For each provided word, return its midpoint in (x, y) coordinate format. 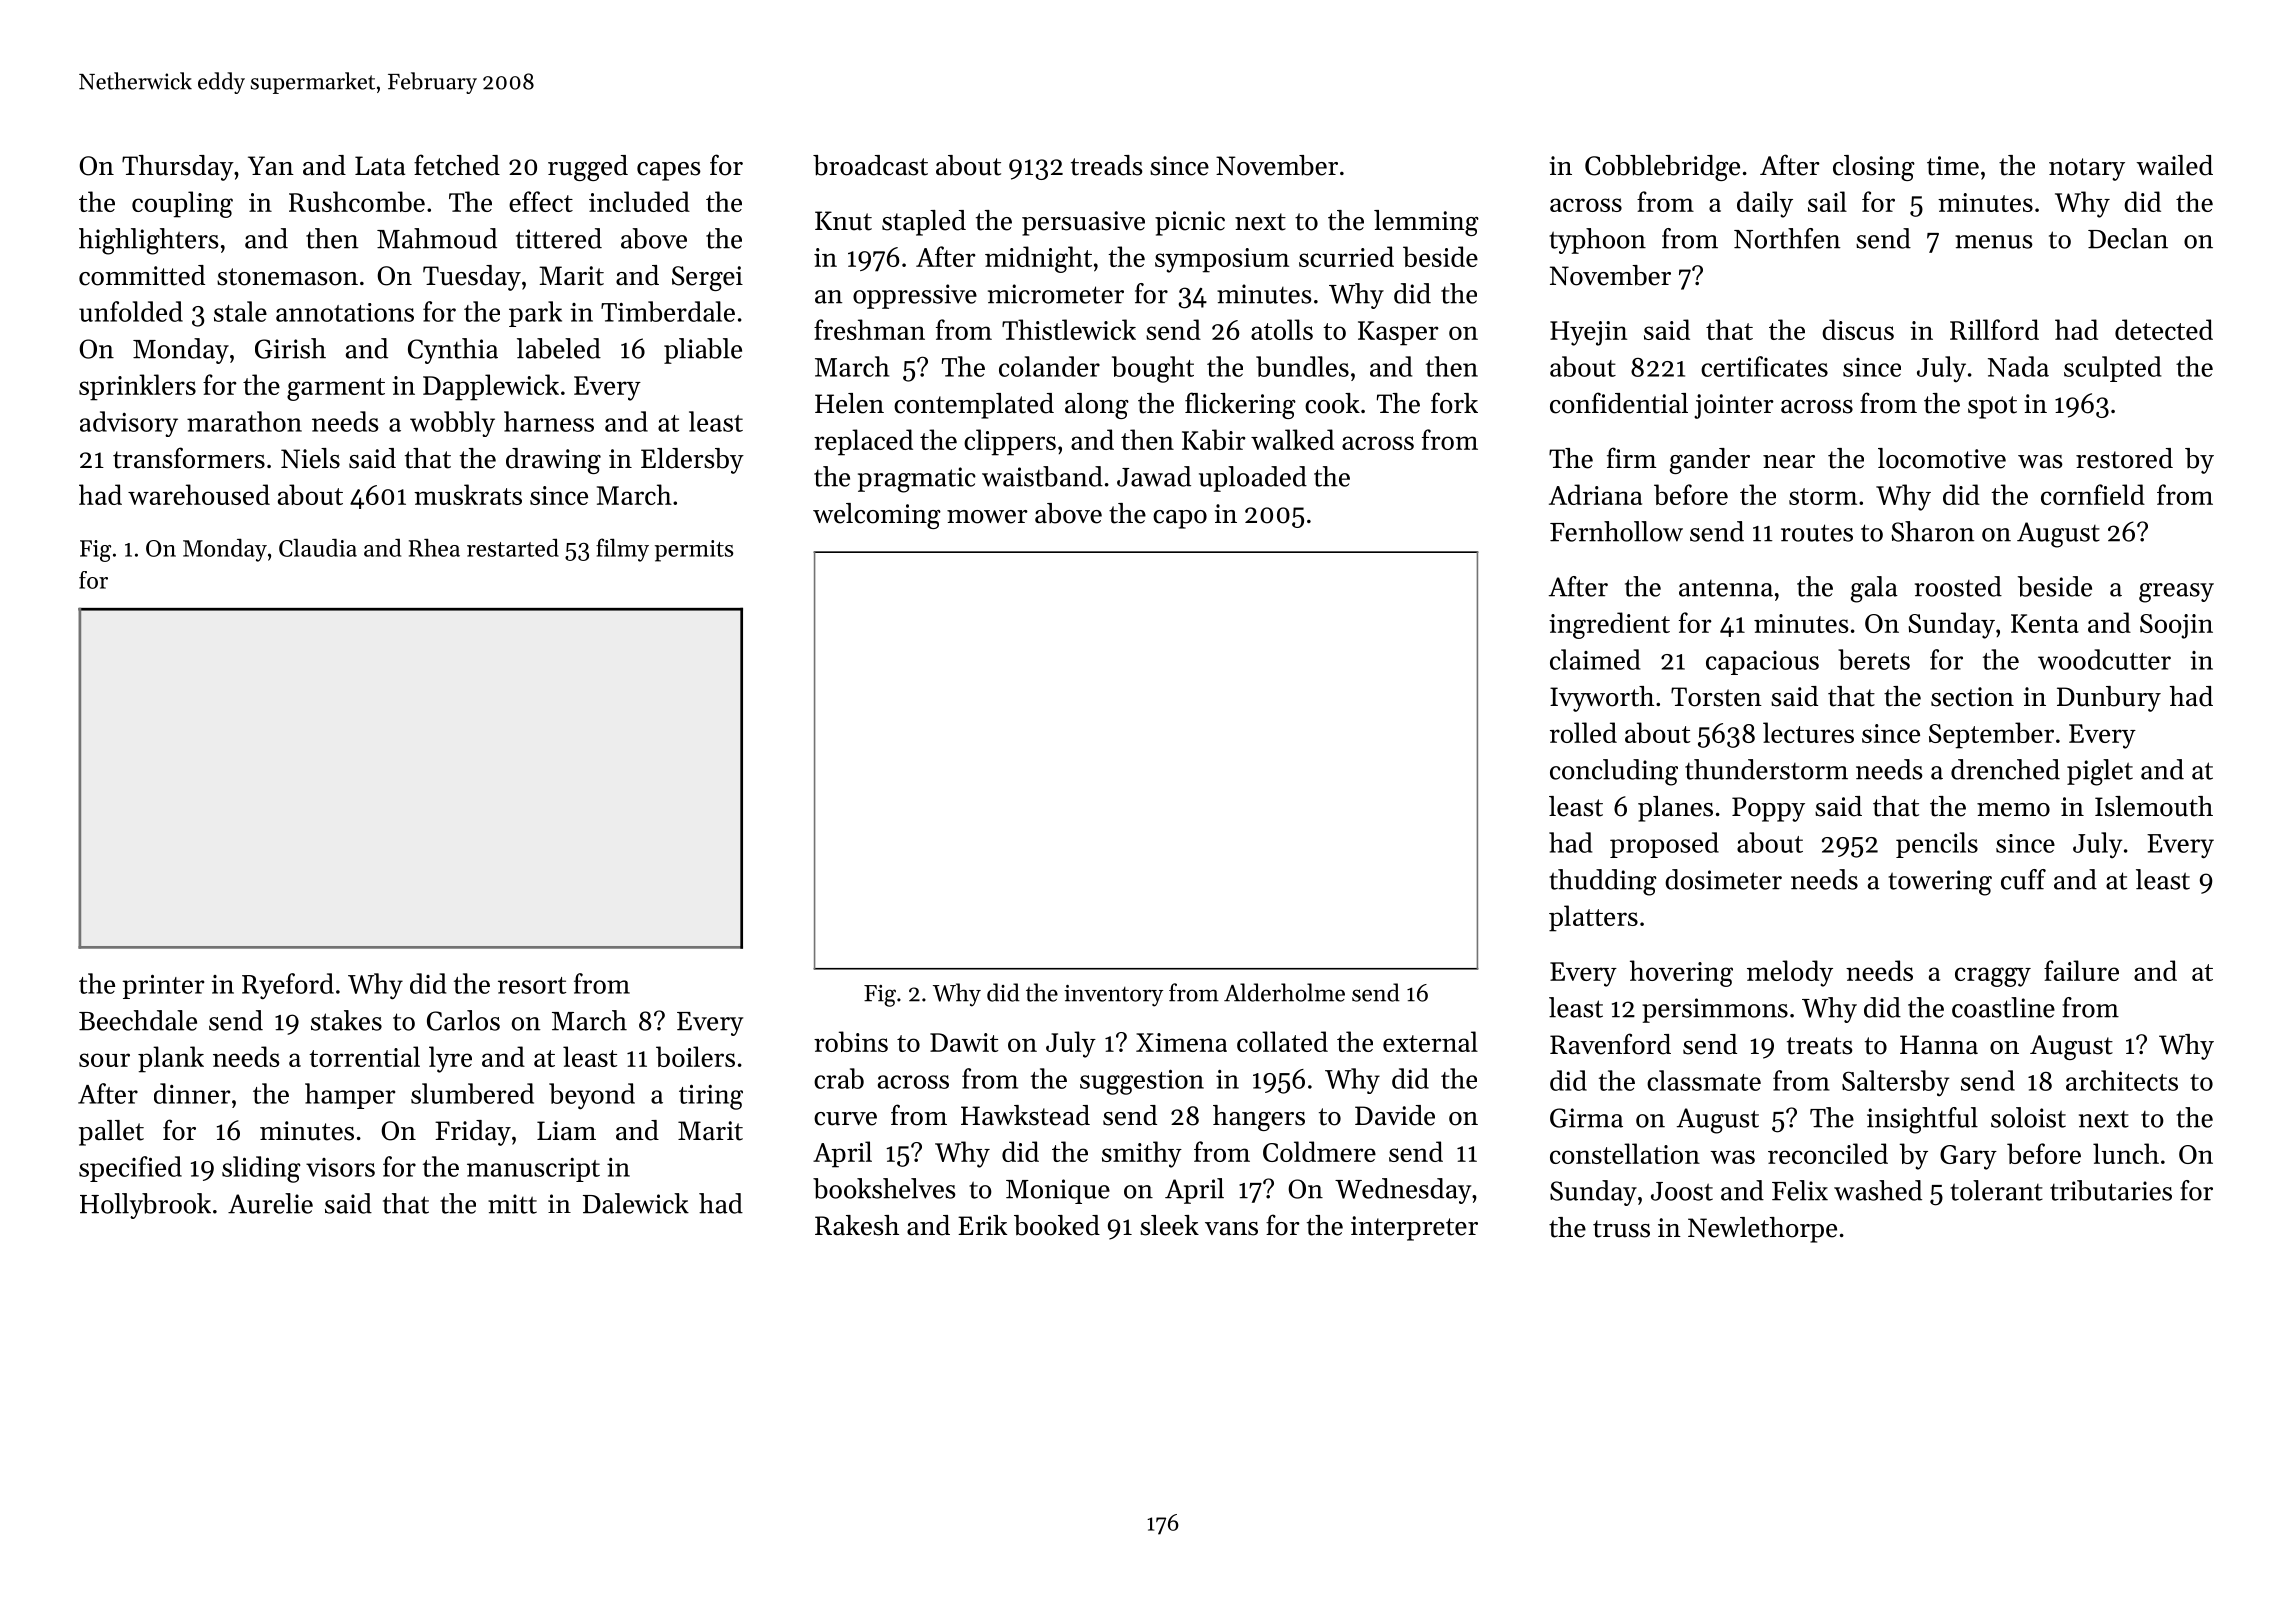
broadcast (870, 165)
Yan (271, 165)
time (1953, 166)
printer (163, 987)
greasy (2176, 593)
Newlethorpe (1762, 1230)
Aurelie (270, 1203)
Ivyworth (1602, 699)
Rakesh (857, 1225)
